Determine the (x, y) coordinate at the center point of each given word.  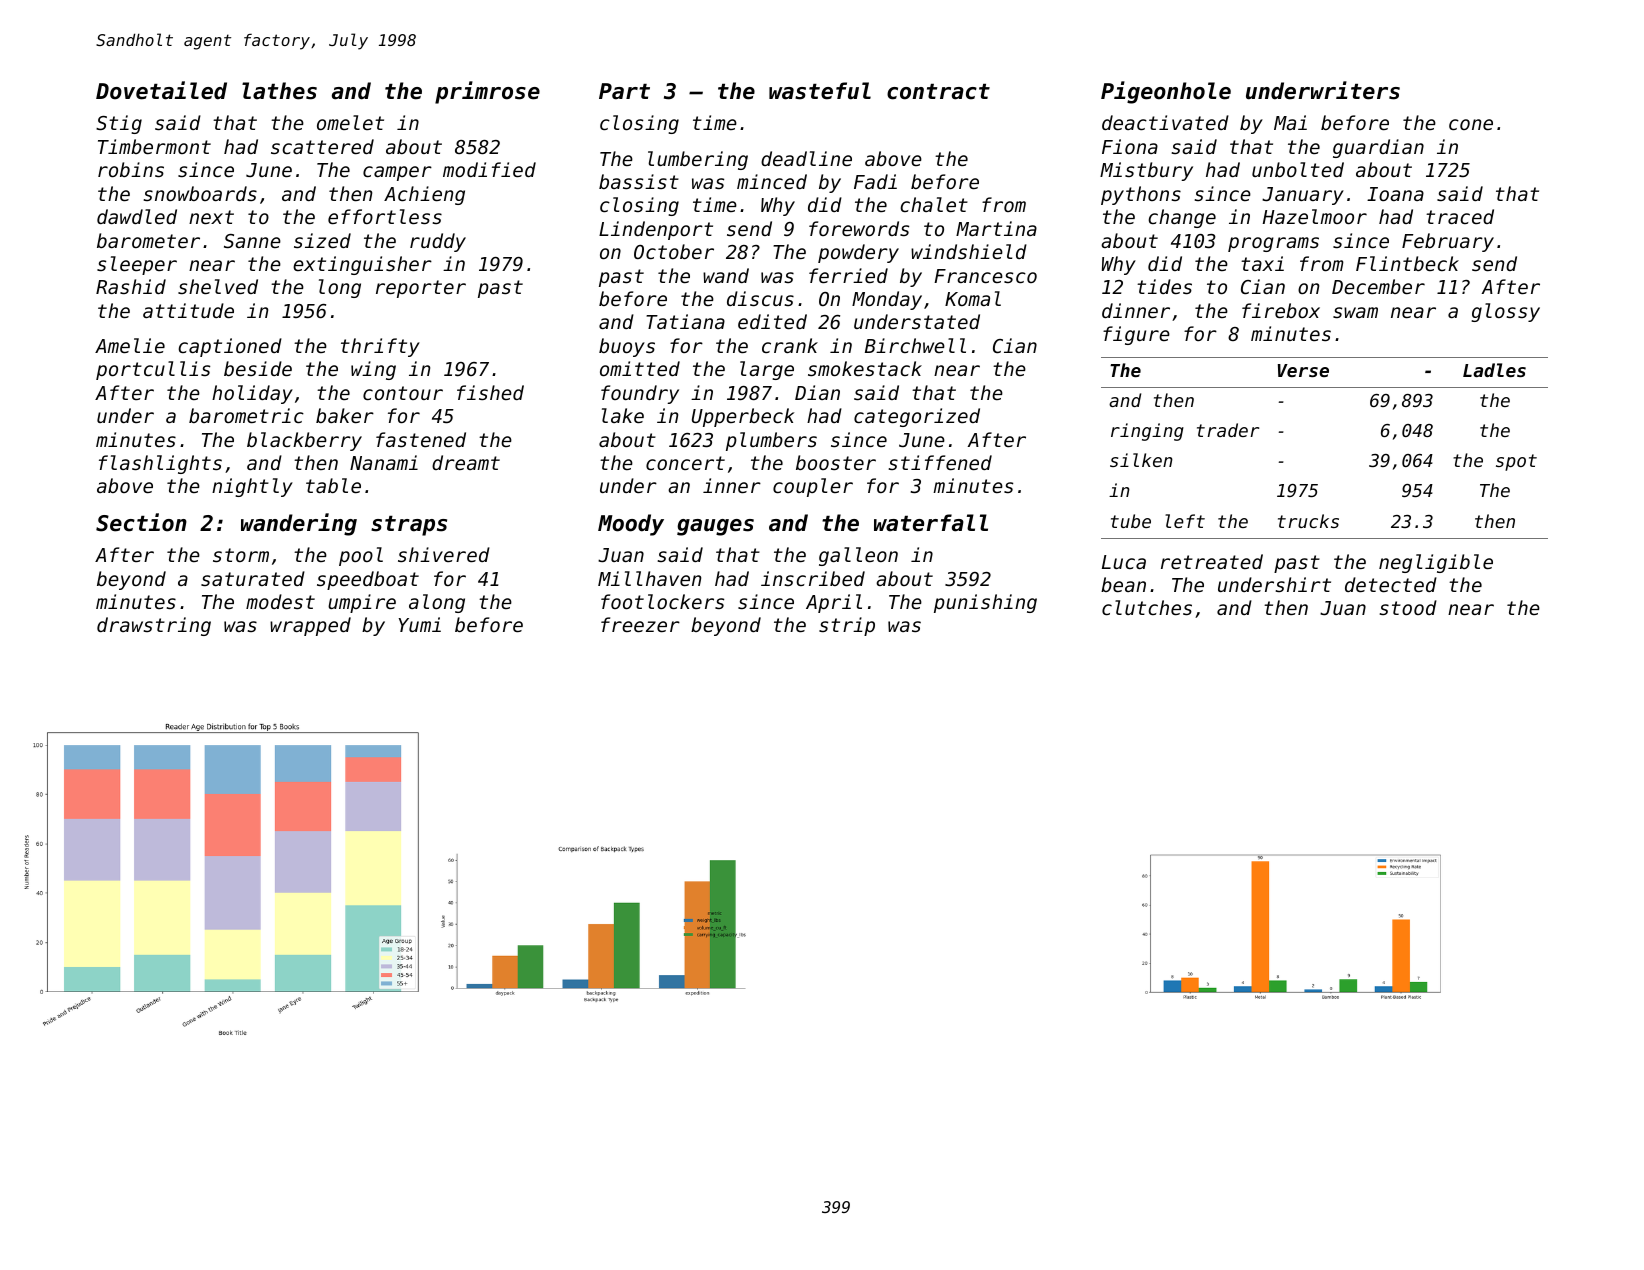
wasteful (820, 91)
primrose (487, 92)
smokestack (865, 368)
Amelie (130, 345)
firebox (1281, 310)
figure (1136, 335)
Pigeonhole (1166, 92)
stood (1408, 607)
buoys (627, 347)
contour (403, 393)
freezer (640, 624)
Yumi (420, 624)
